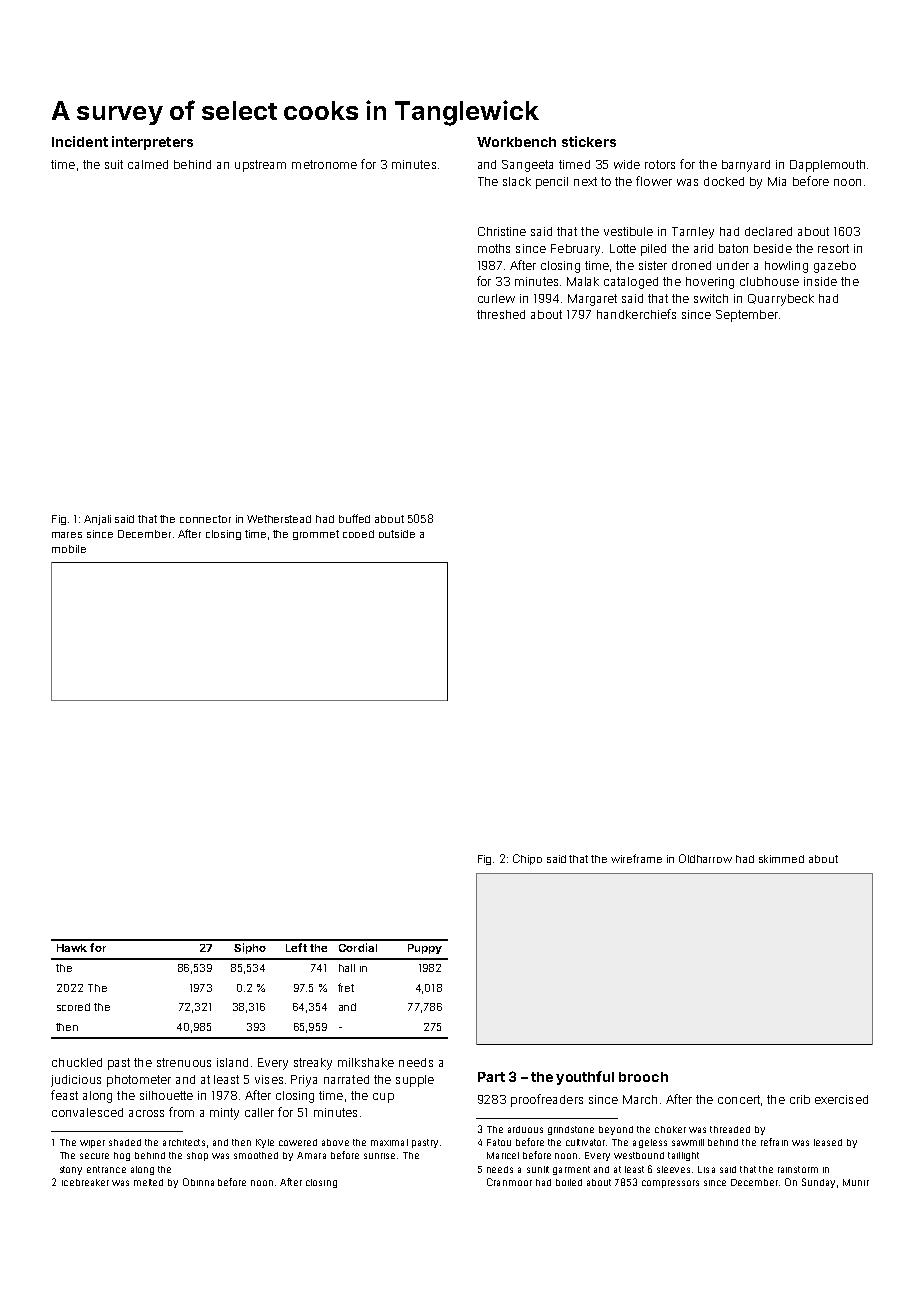 Image resolution: width=924 pixels, height=1308 pixels. I want to click on maximal, so click(389, 1142).
